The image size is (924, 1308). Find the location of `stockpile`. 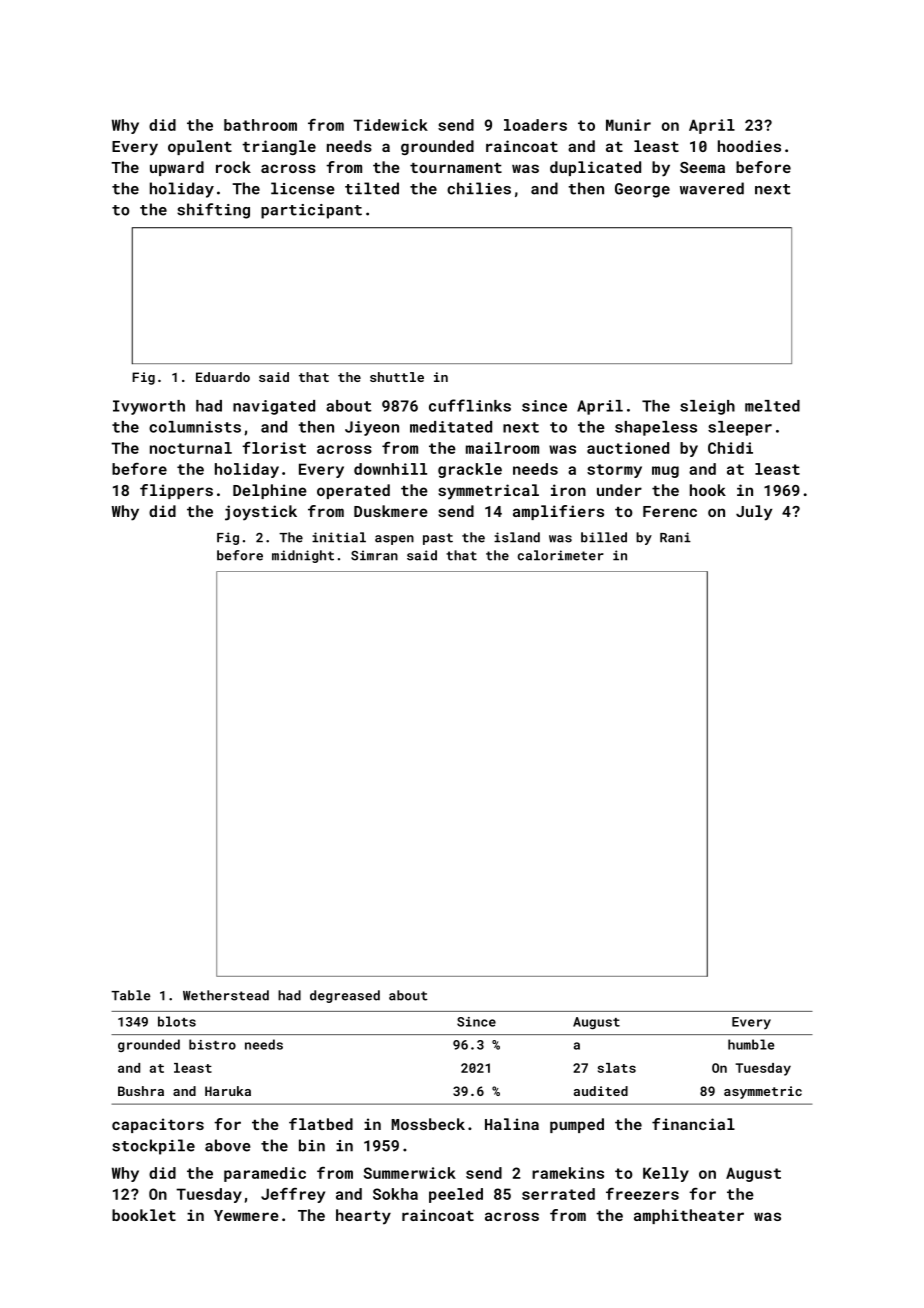

stockpile is located at coordinates (153, 1147).
